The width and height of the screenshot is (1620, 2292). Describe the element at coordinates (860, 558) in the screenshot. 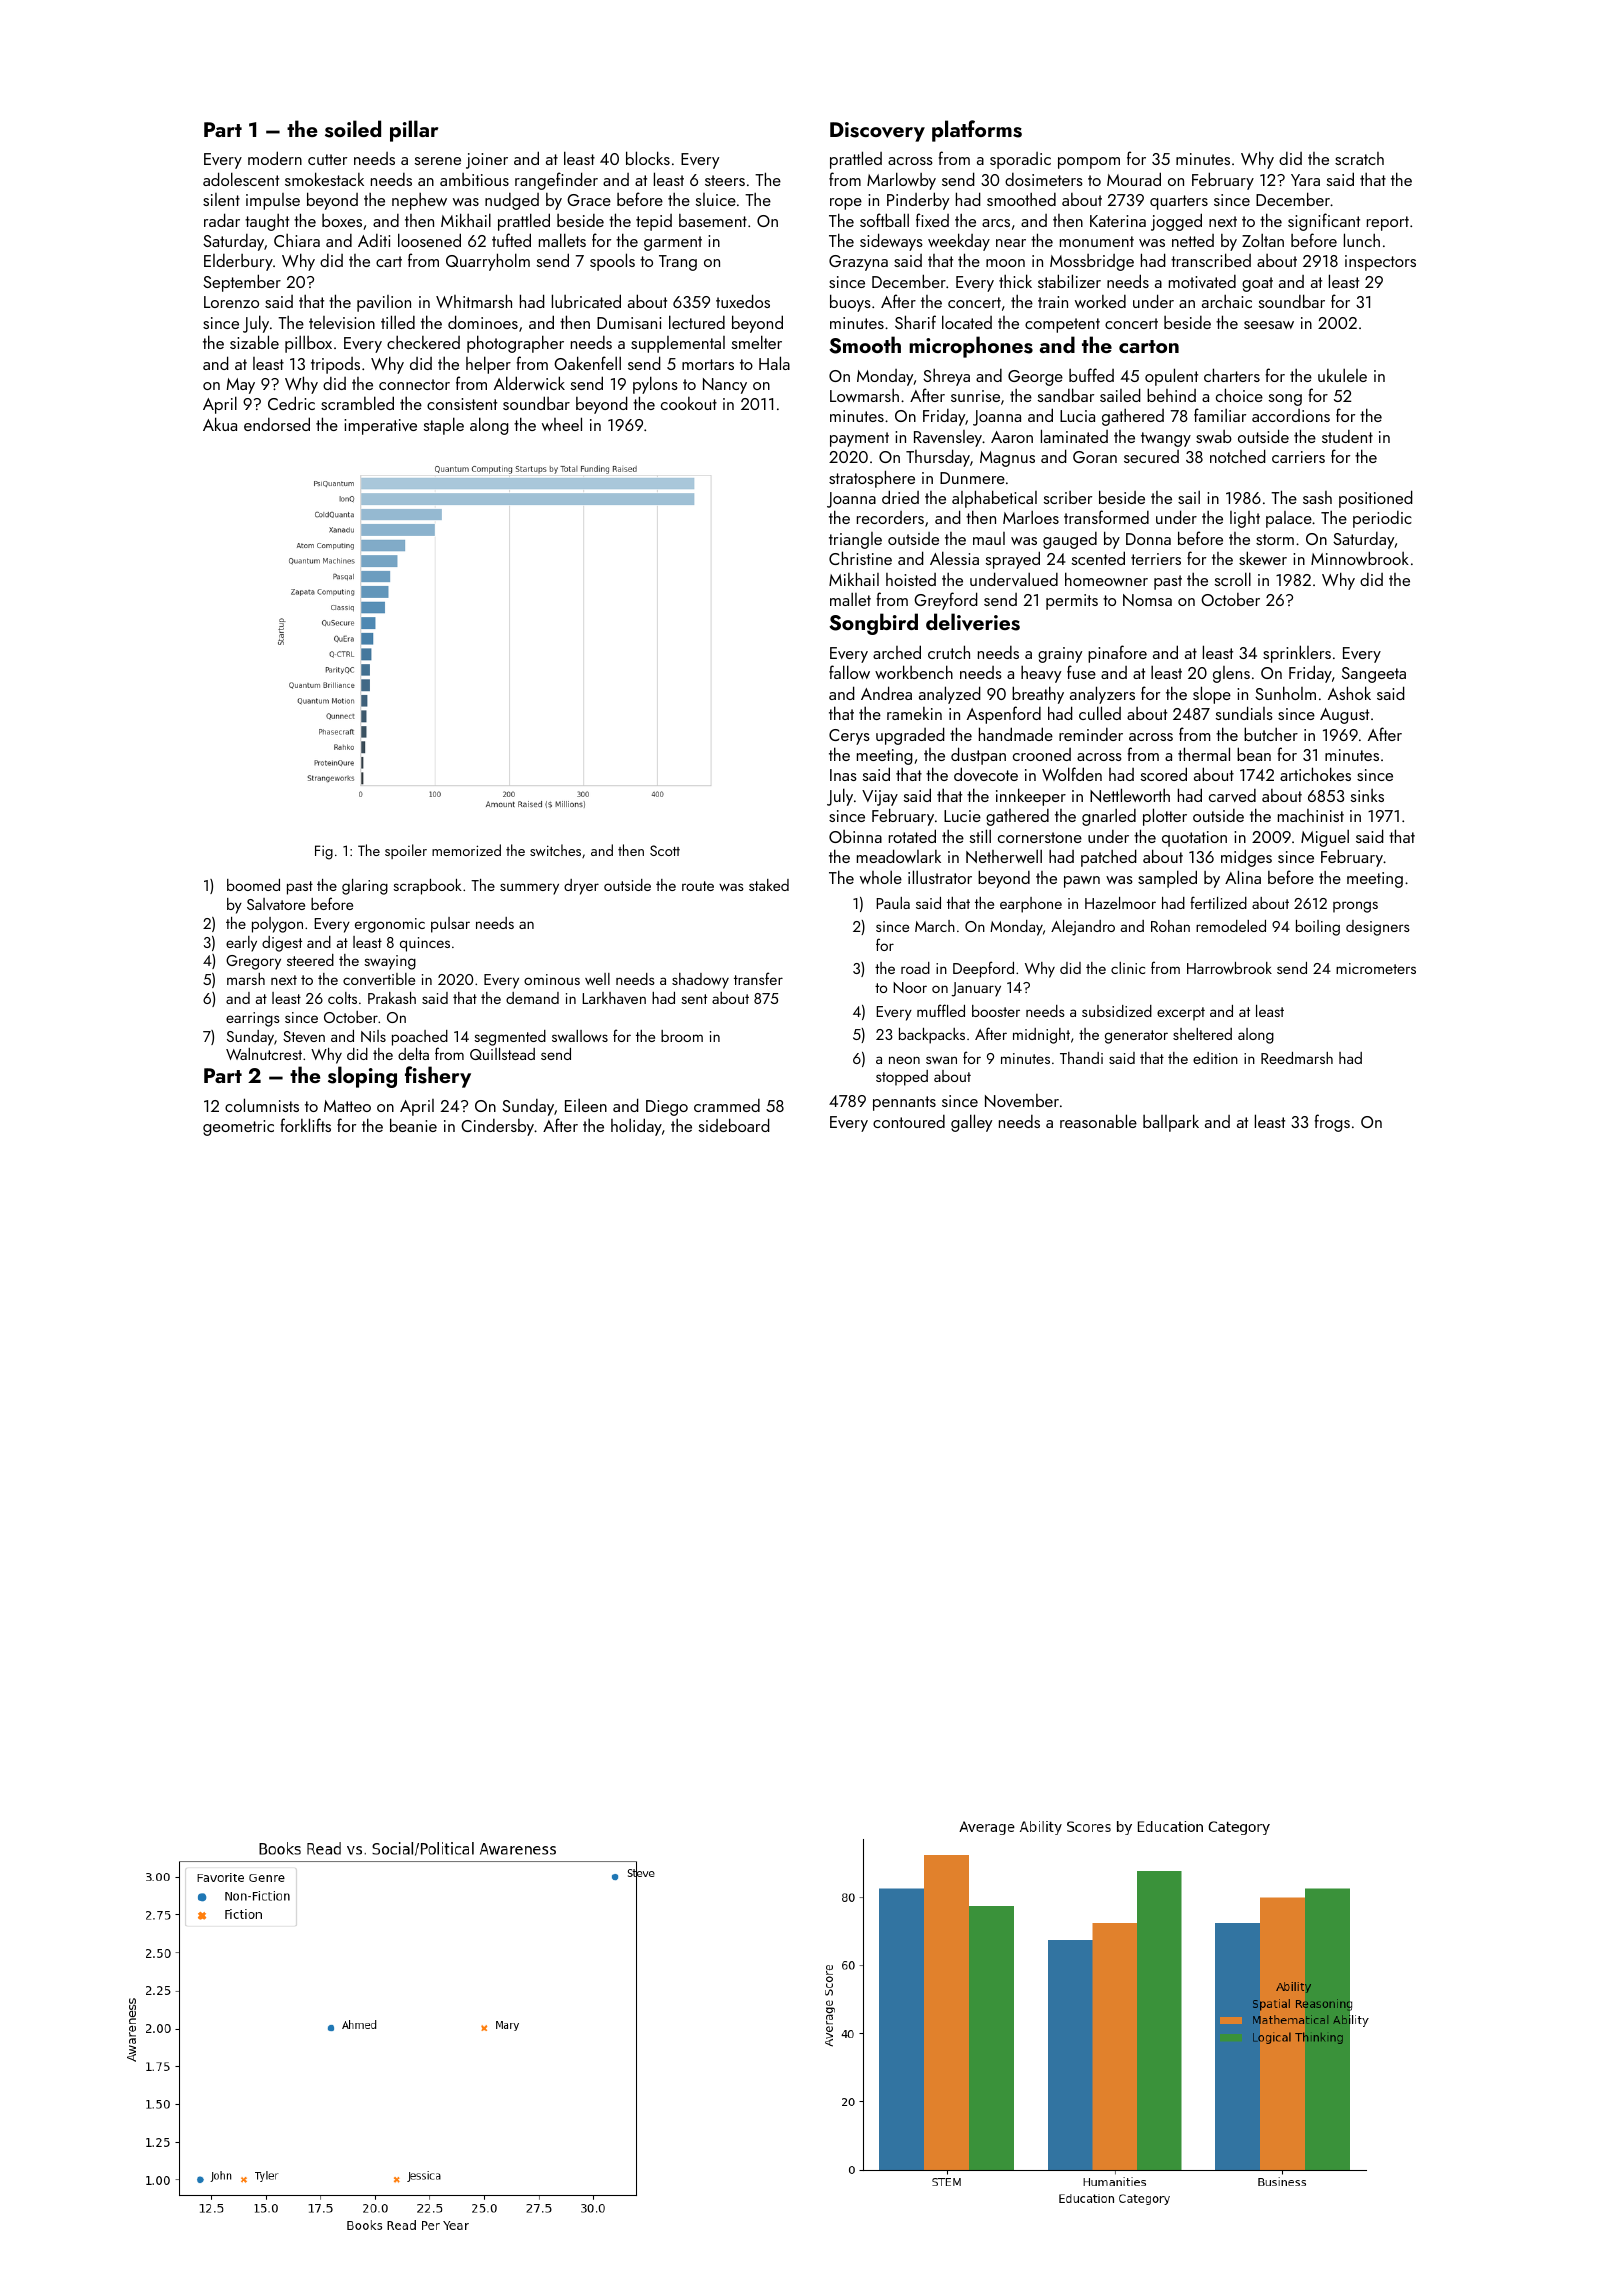

I see `Christine` at that location.
